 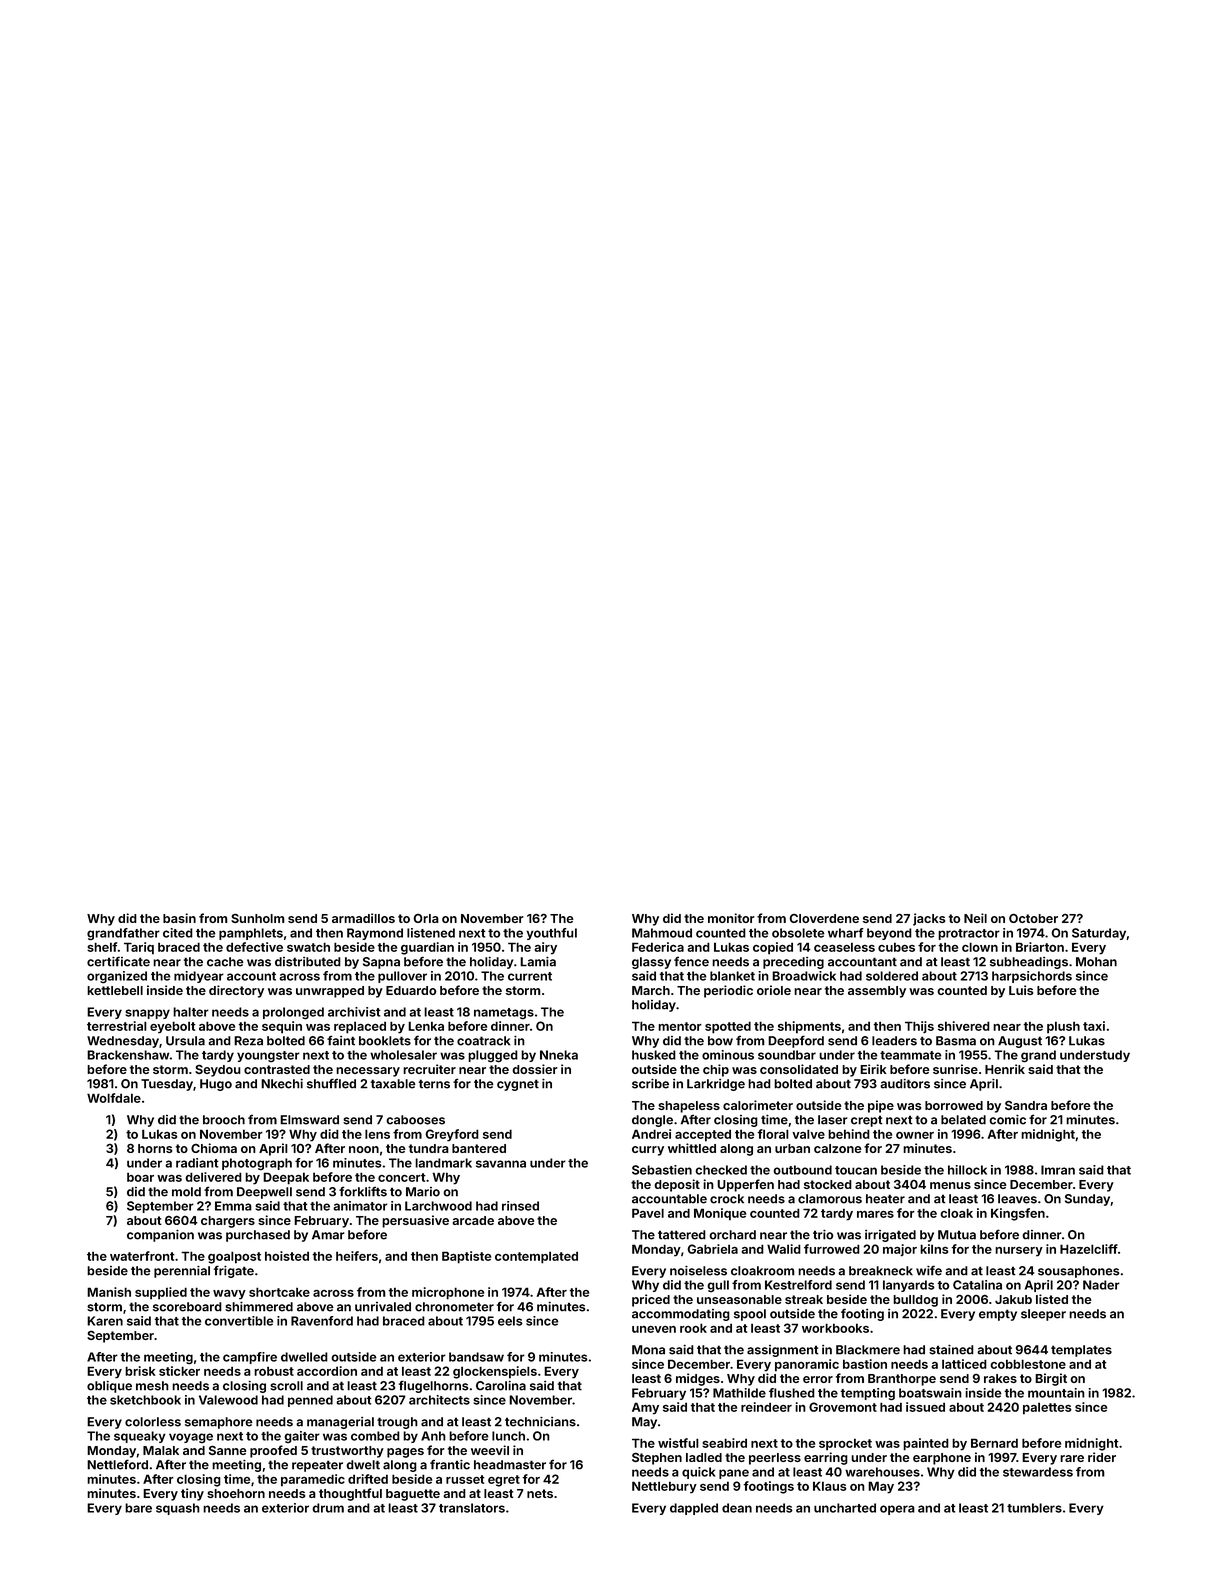 What do you see at coordinates (508, 1436) in the screenshot?
I see `lunch` at bounding box center [508, 1436].
